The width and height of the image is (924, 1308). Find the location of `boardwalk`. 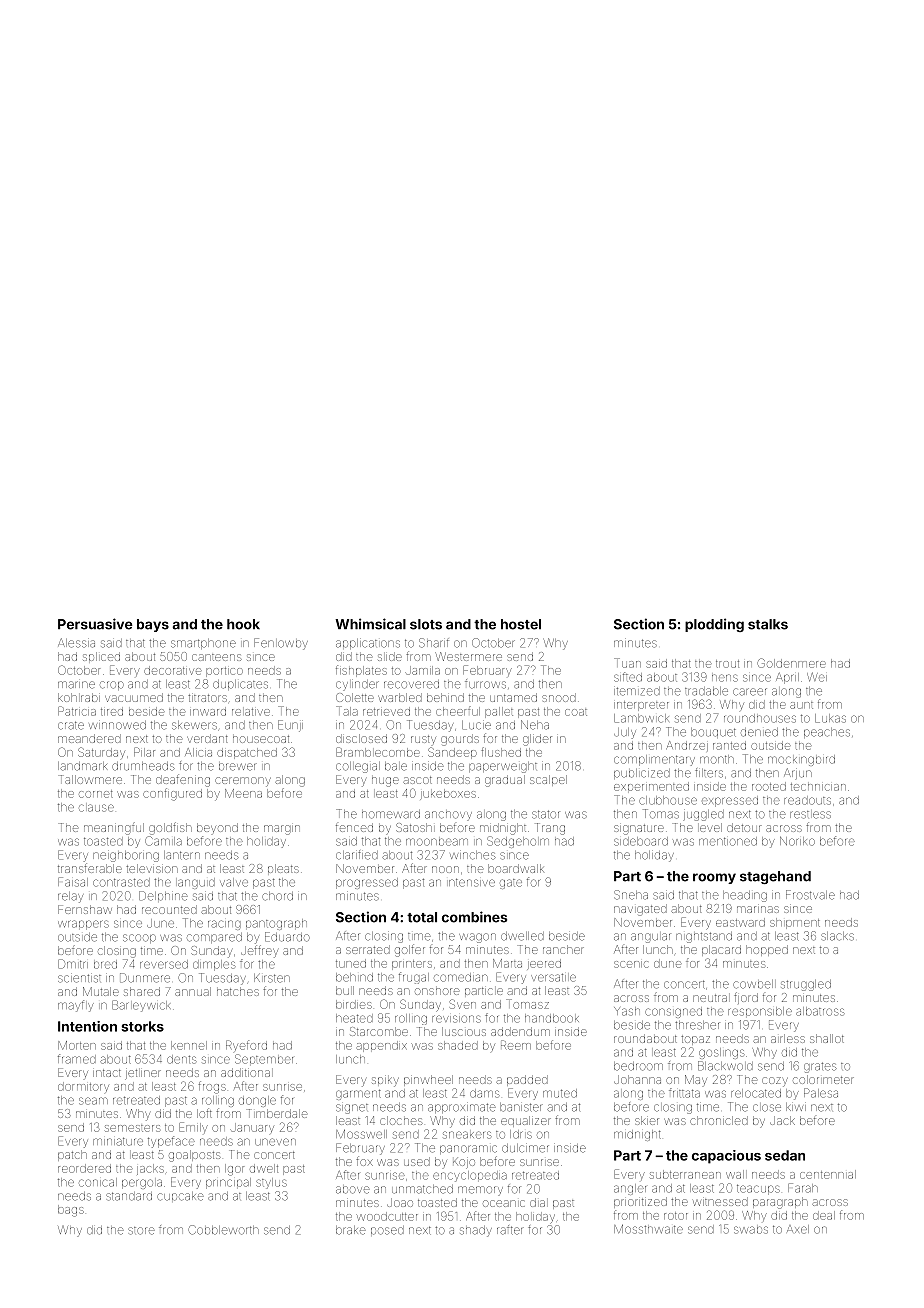

boardwalk is located at coordinates (516, 868).
